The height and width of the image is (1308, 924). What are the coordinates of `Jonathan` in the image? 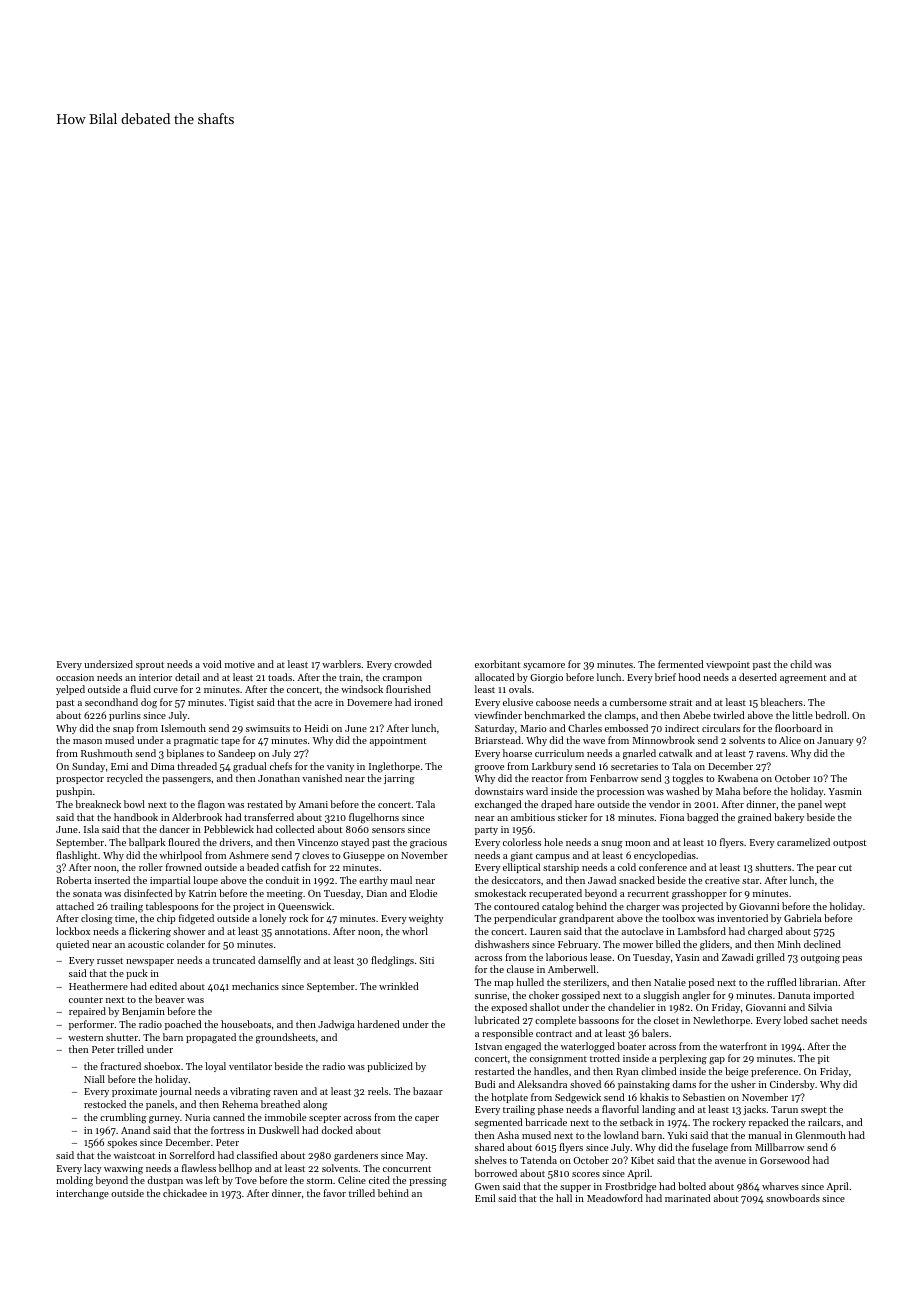 It's located at (279, 778).
